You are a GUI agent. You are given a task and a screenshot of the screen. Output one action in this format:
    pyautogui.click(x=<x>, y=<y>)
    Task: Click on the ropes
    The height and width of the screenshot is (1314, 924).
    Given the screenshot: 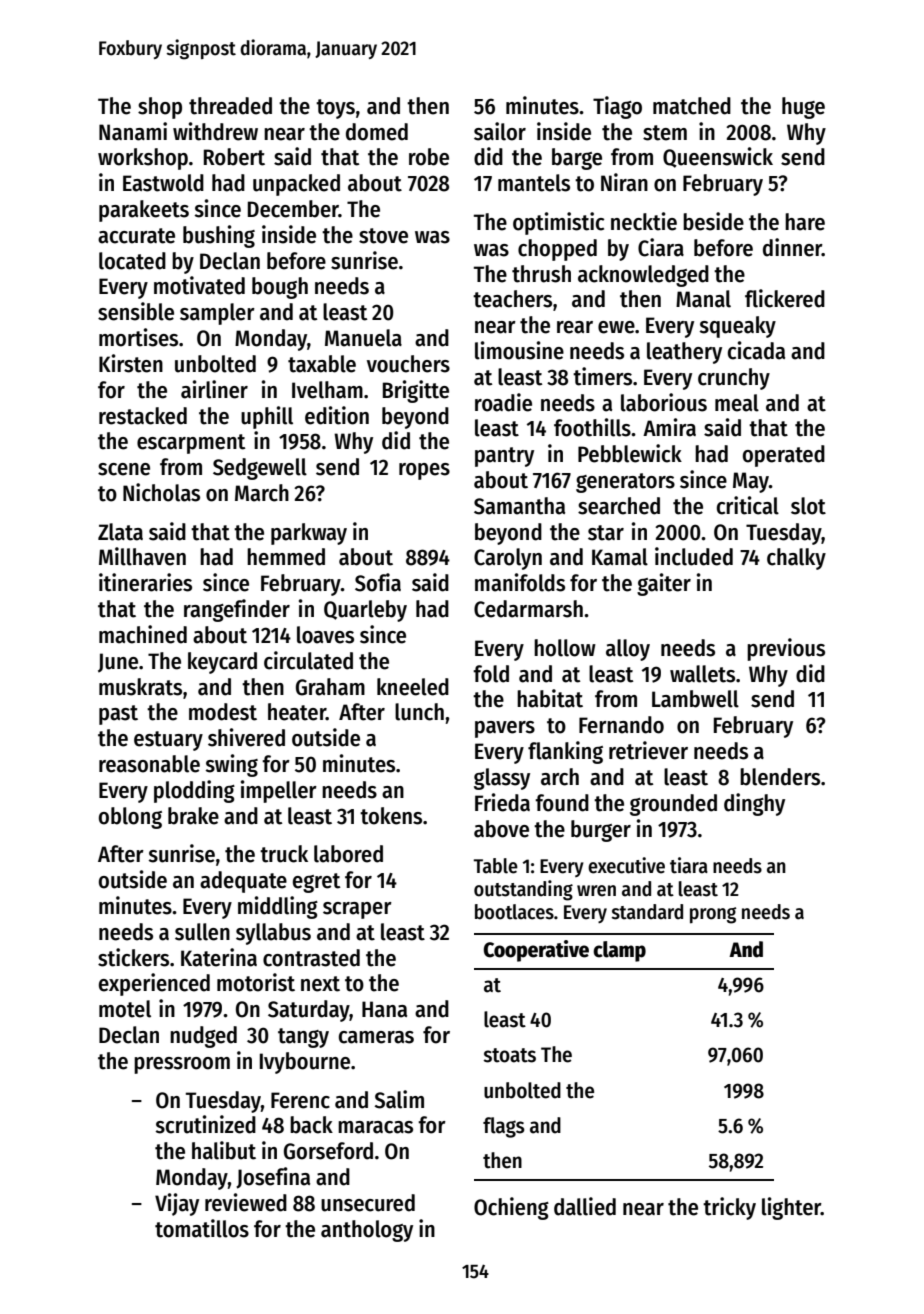 What is the action you would take?
    pyautogui.click(x=424, y=471)
